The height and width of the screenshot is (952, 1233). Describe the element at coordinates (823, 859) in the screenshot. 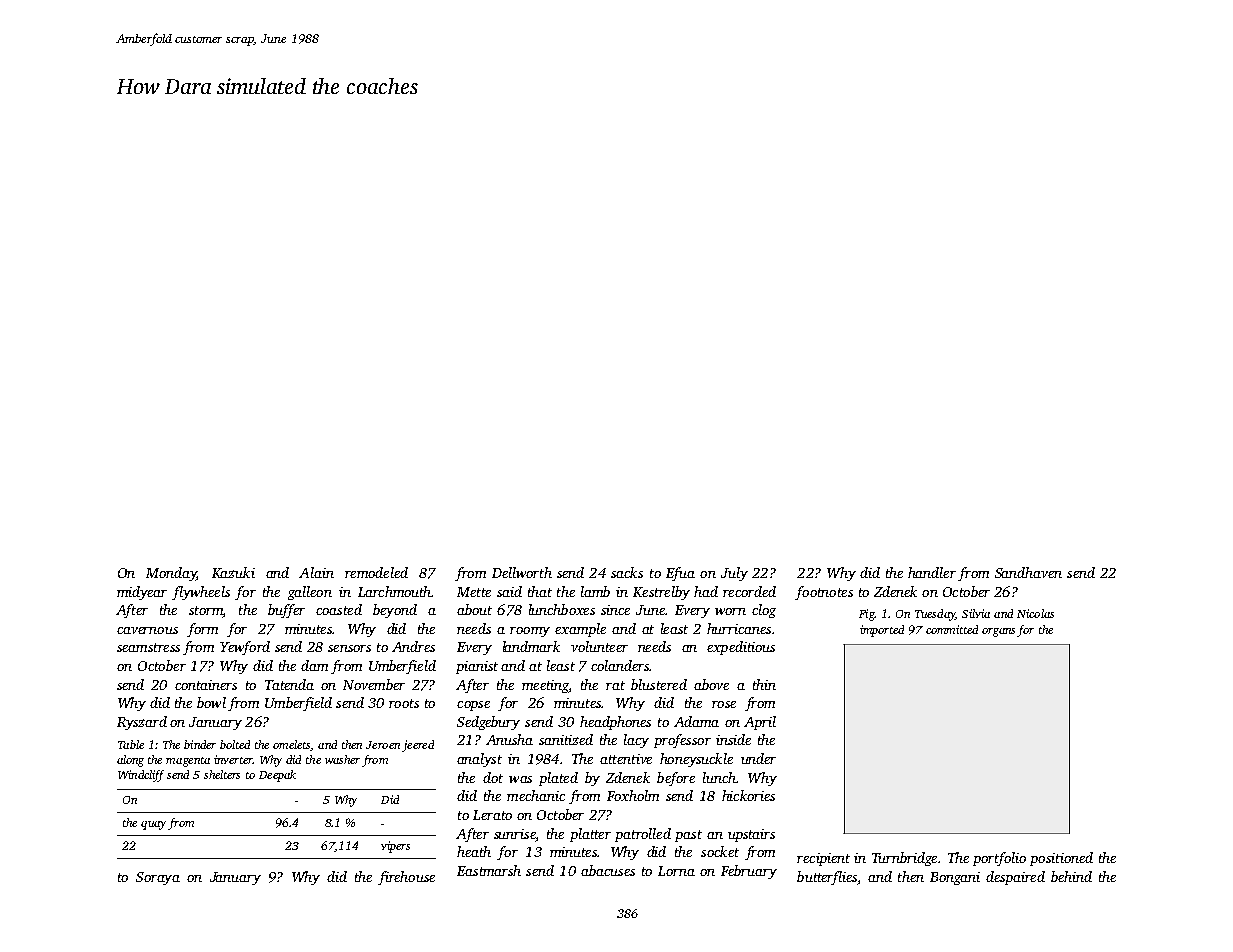

I see `recipient` at that location.
